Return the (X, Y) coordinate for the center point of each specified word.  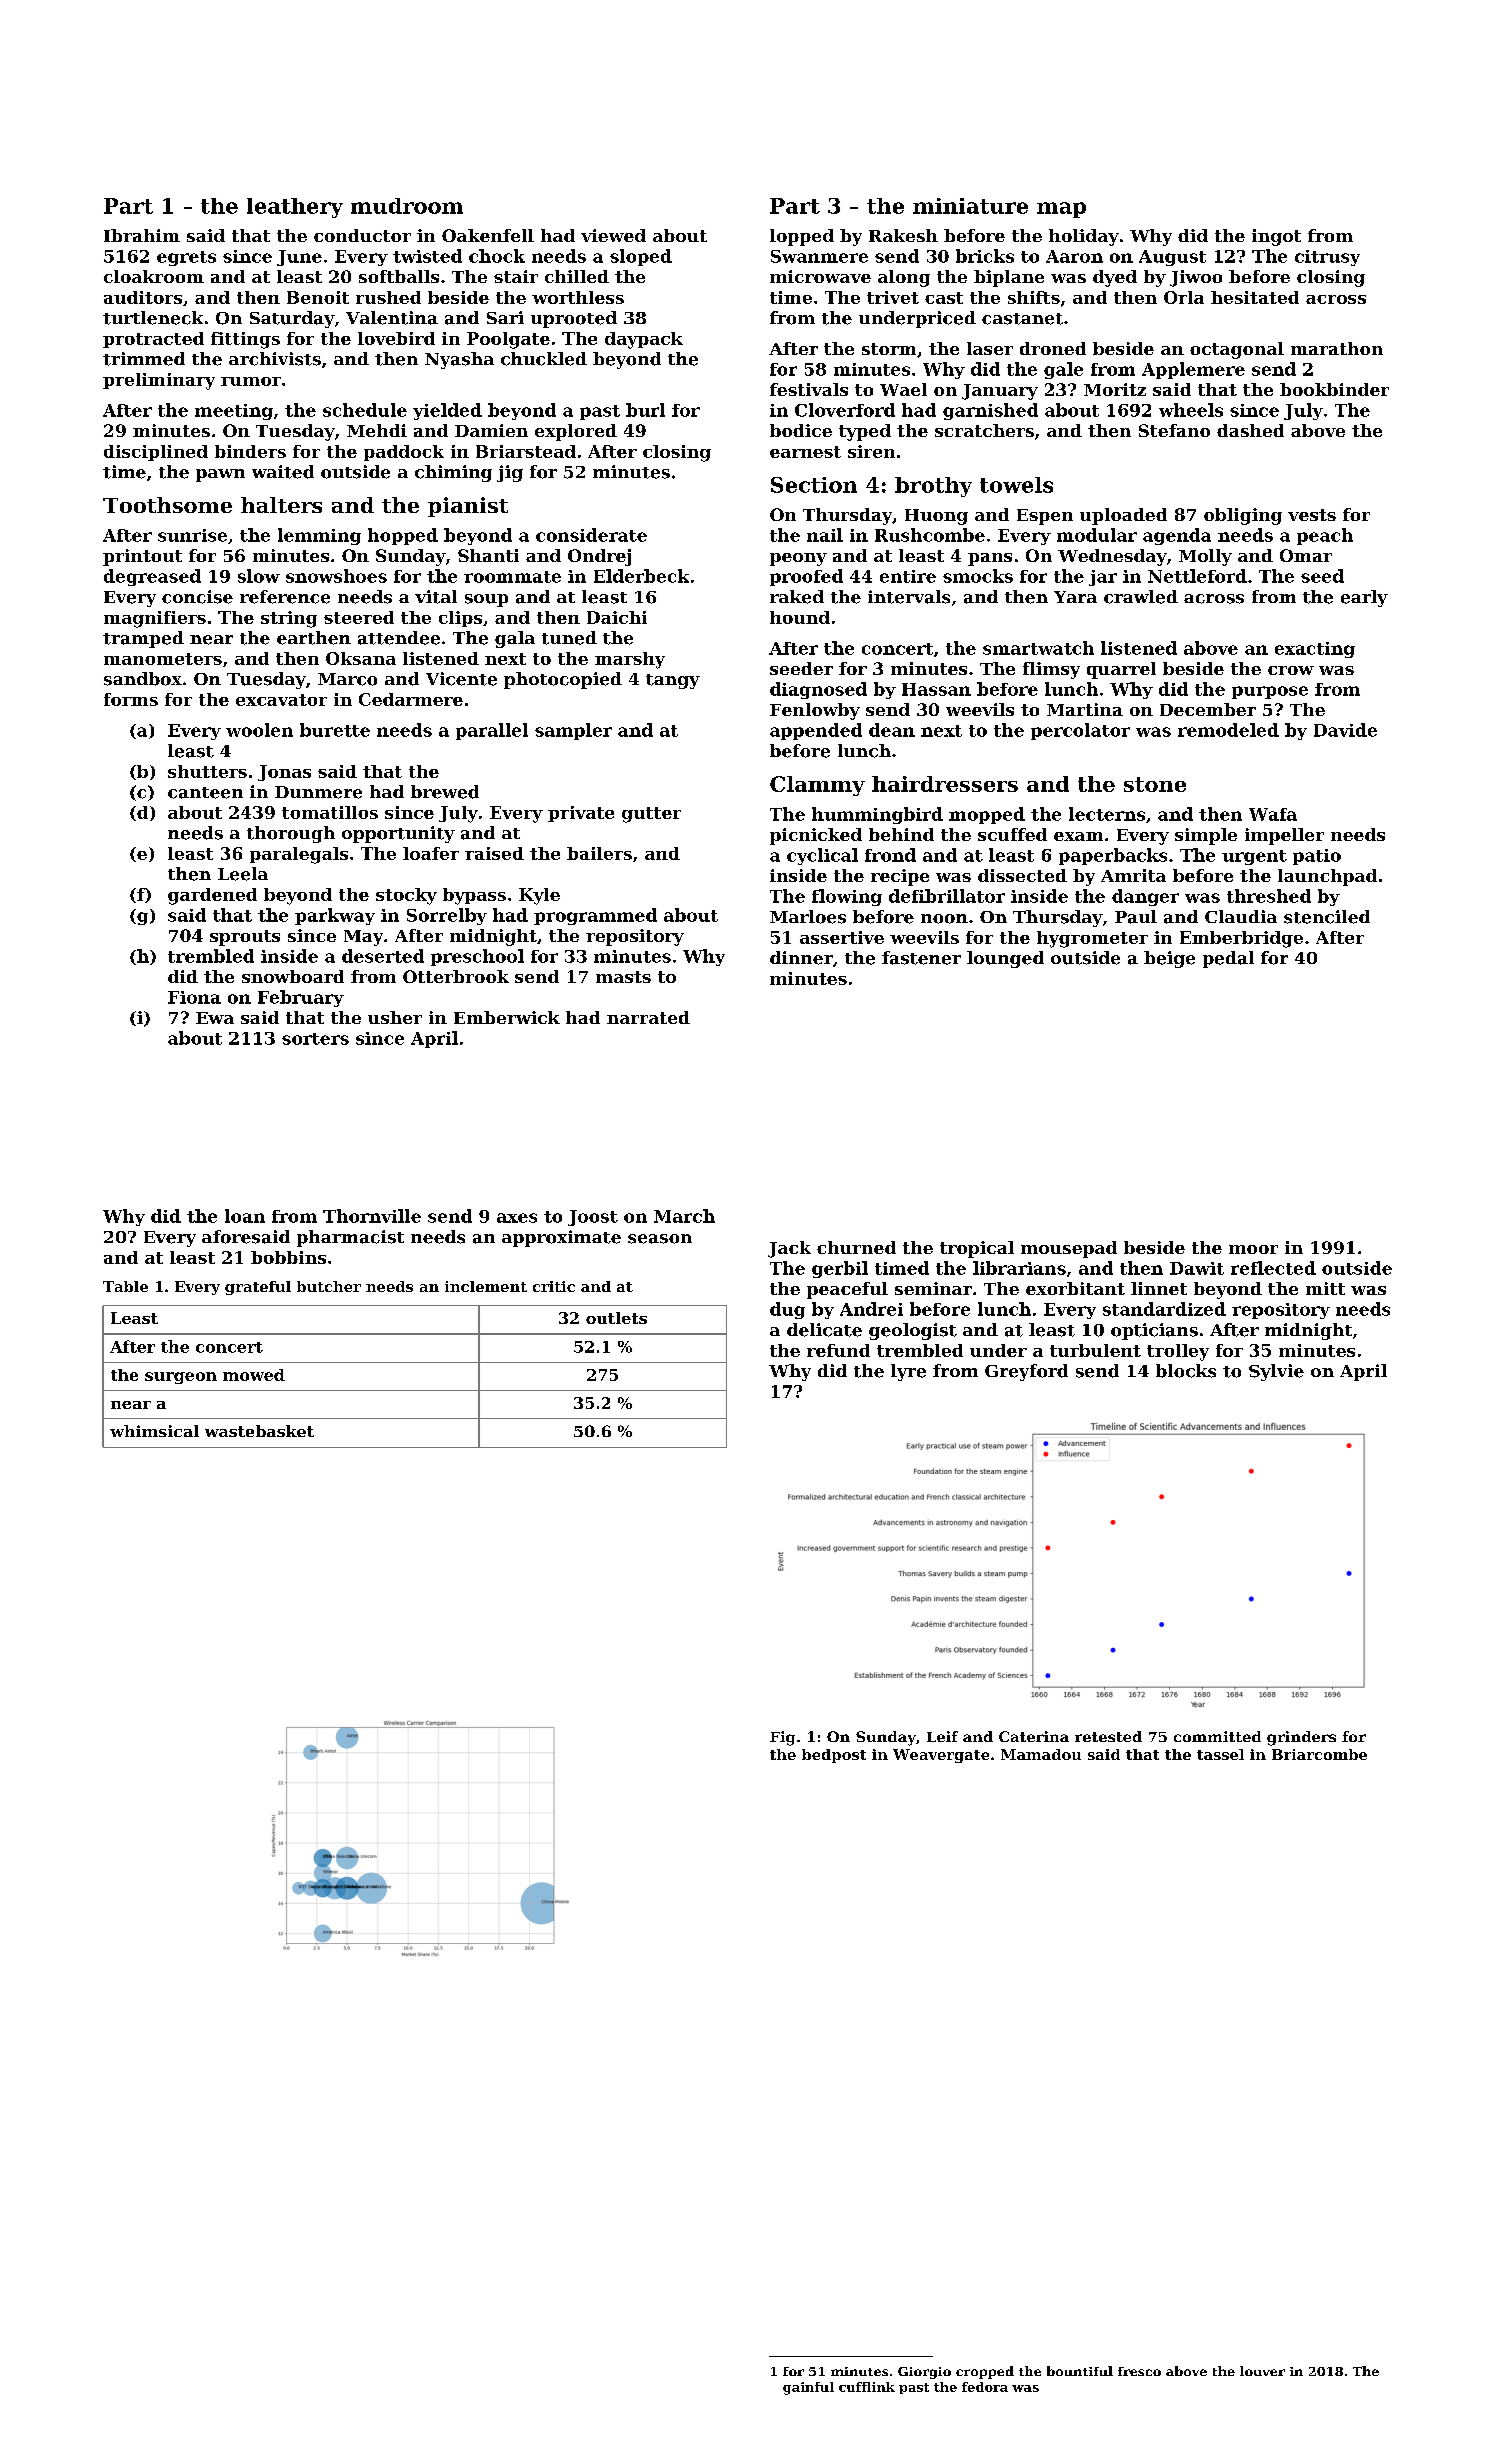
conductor (362, 235)
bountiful (1080, 2371)
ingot (1276, 237)
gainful (808, 2388)
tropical (977, 1249)
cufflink (867, 2387)
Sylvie (1276, 1372)
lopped (802, 237)
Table (125, 1286)
